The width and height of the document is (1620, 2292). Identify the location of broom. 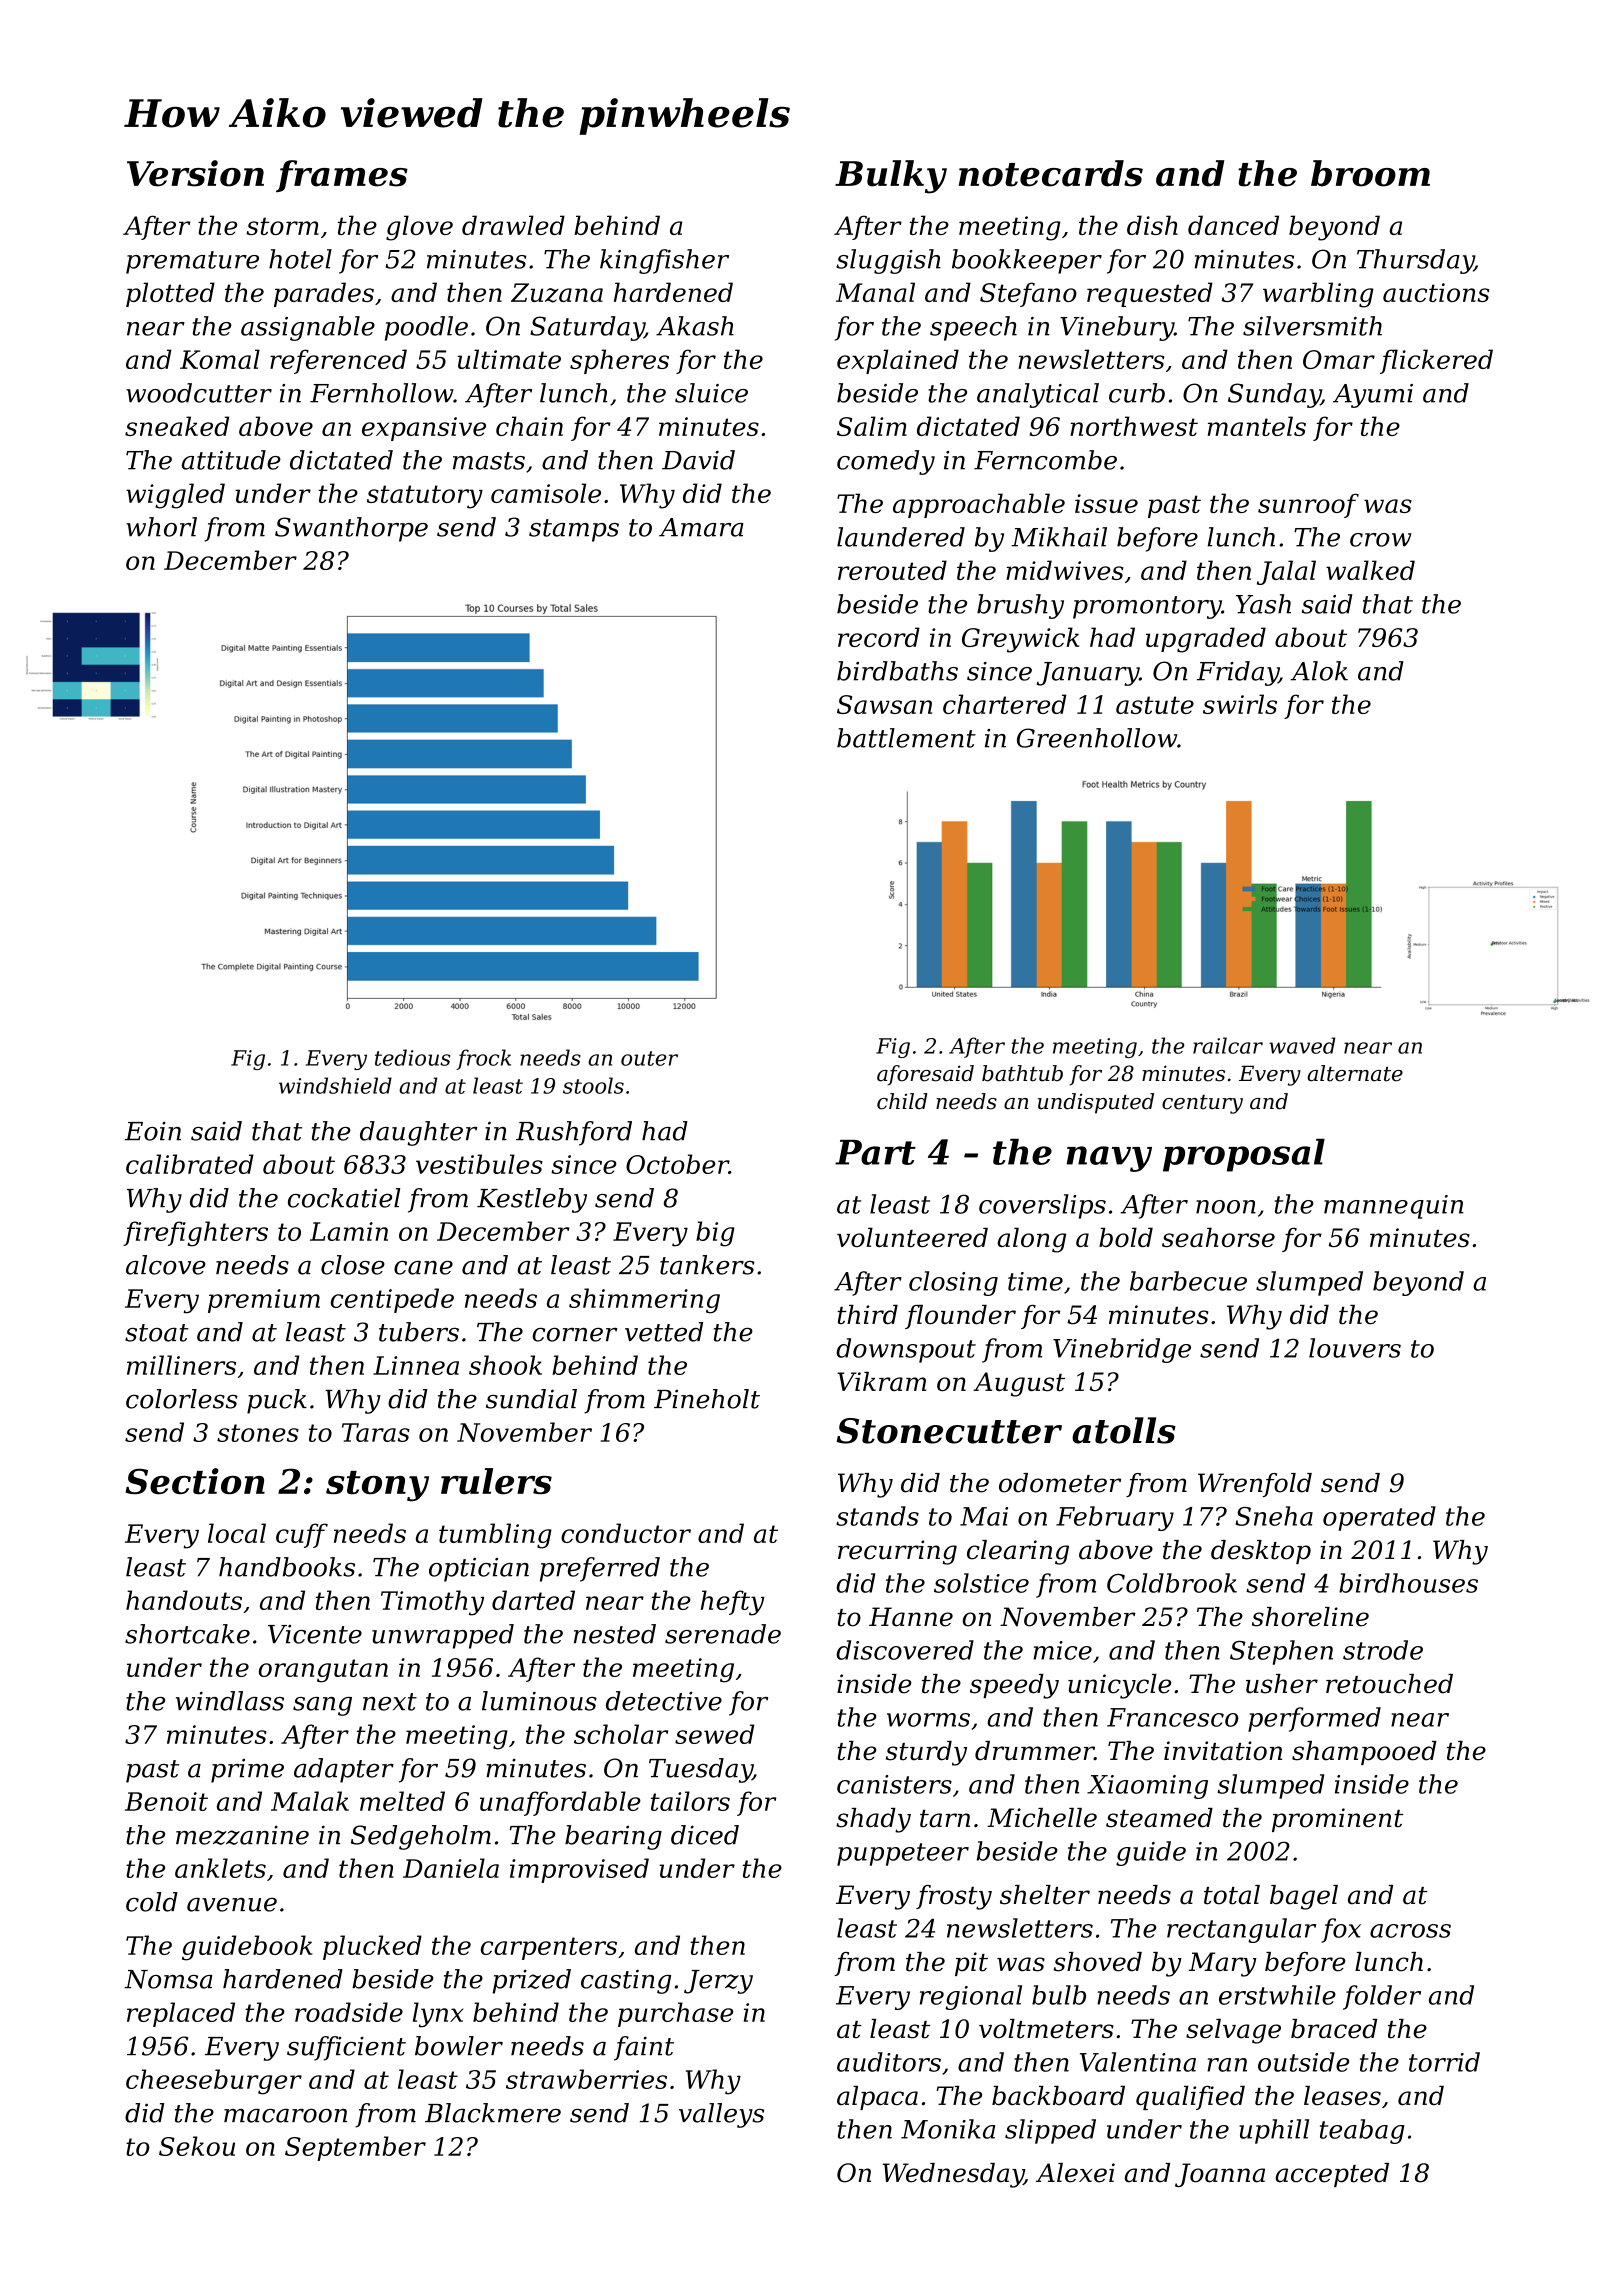
(1370, 173).
